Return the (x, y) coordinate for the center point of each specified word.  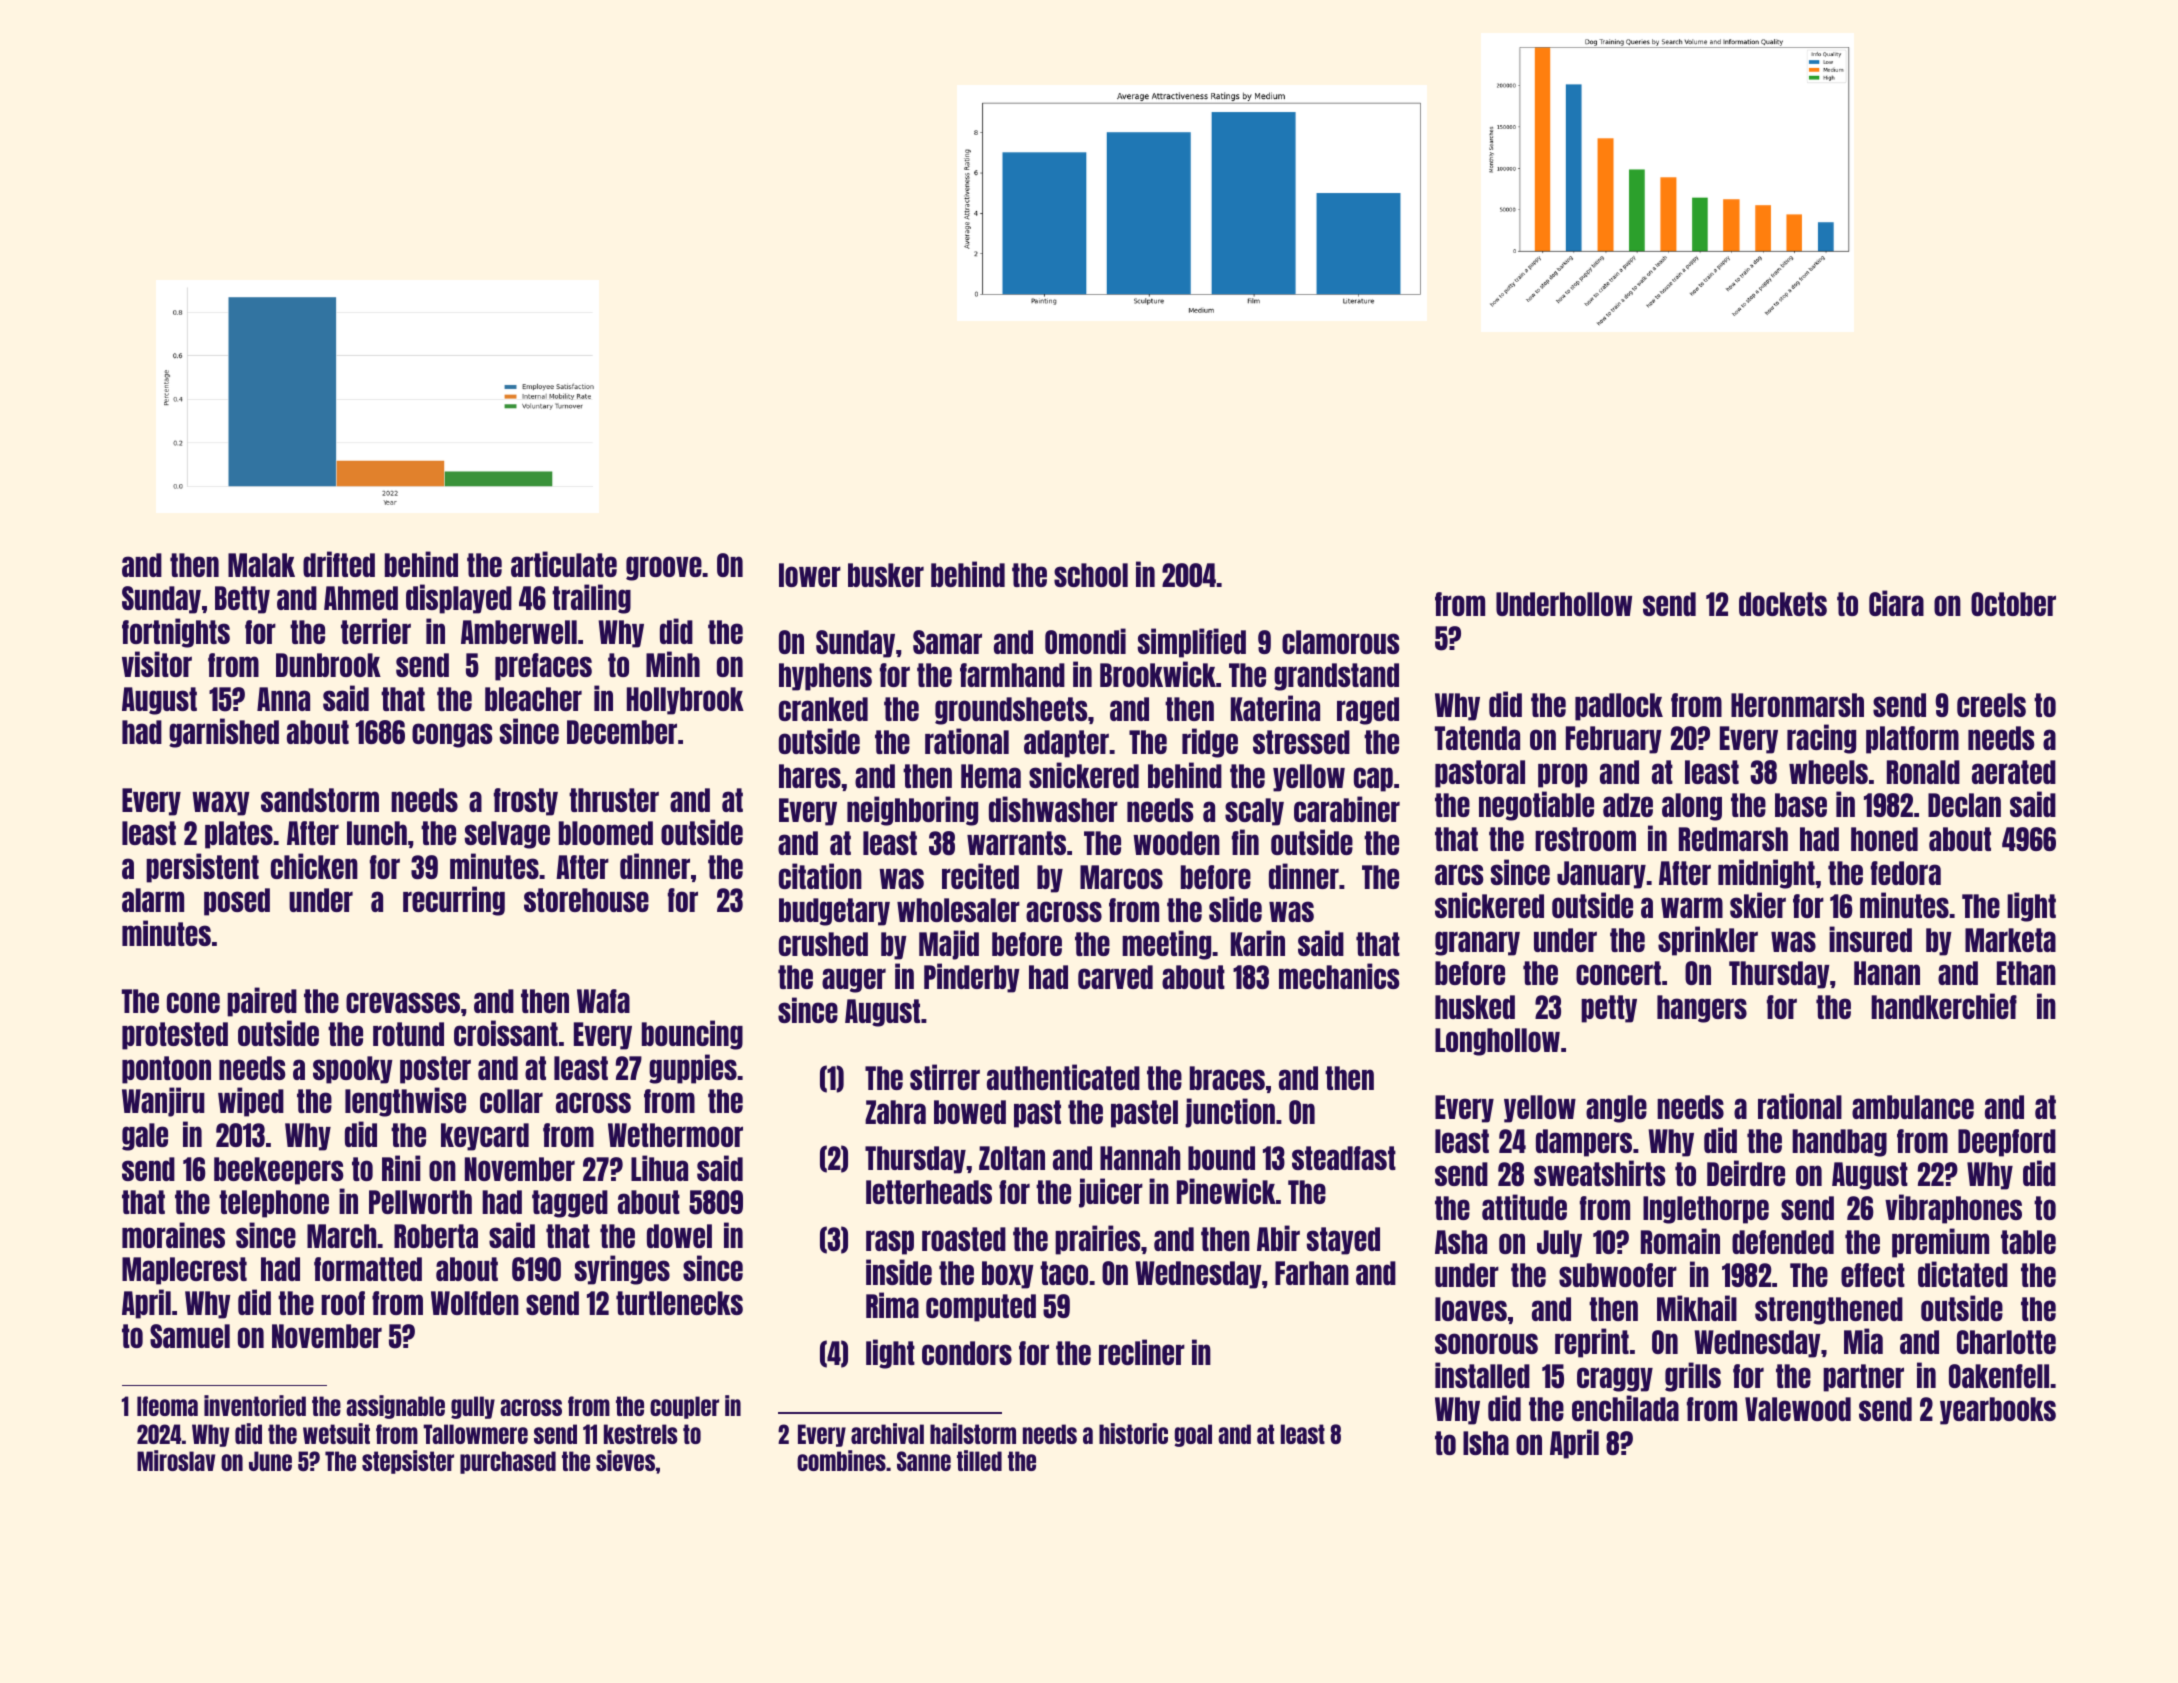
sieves (625, 1460)
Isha (1486, 1443)
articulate (564, 564)
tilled (979, 1460)
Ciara (1896, 603)
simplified (1192, 643)
